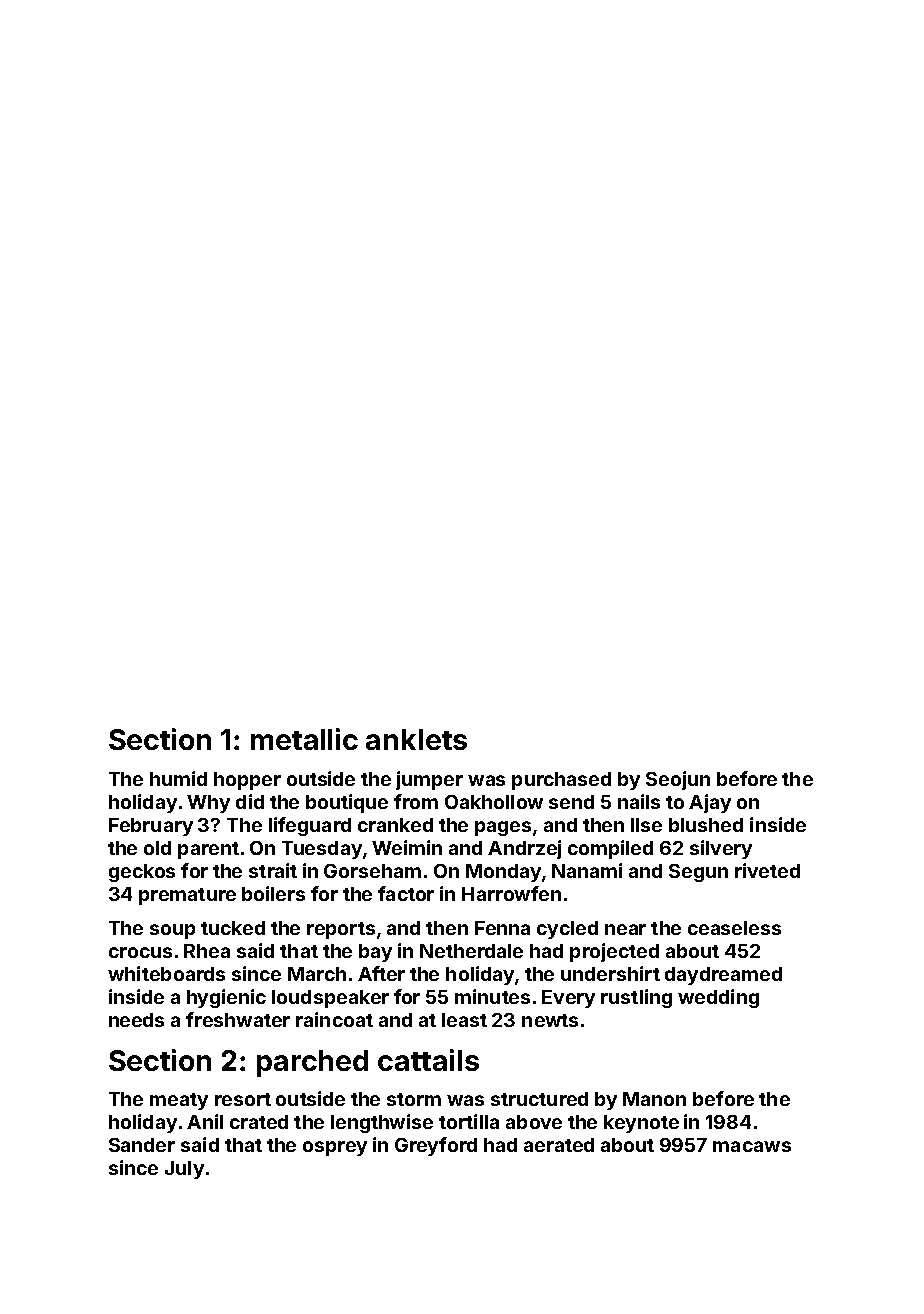  I want to click on ceaseless, so click(734, 928).
